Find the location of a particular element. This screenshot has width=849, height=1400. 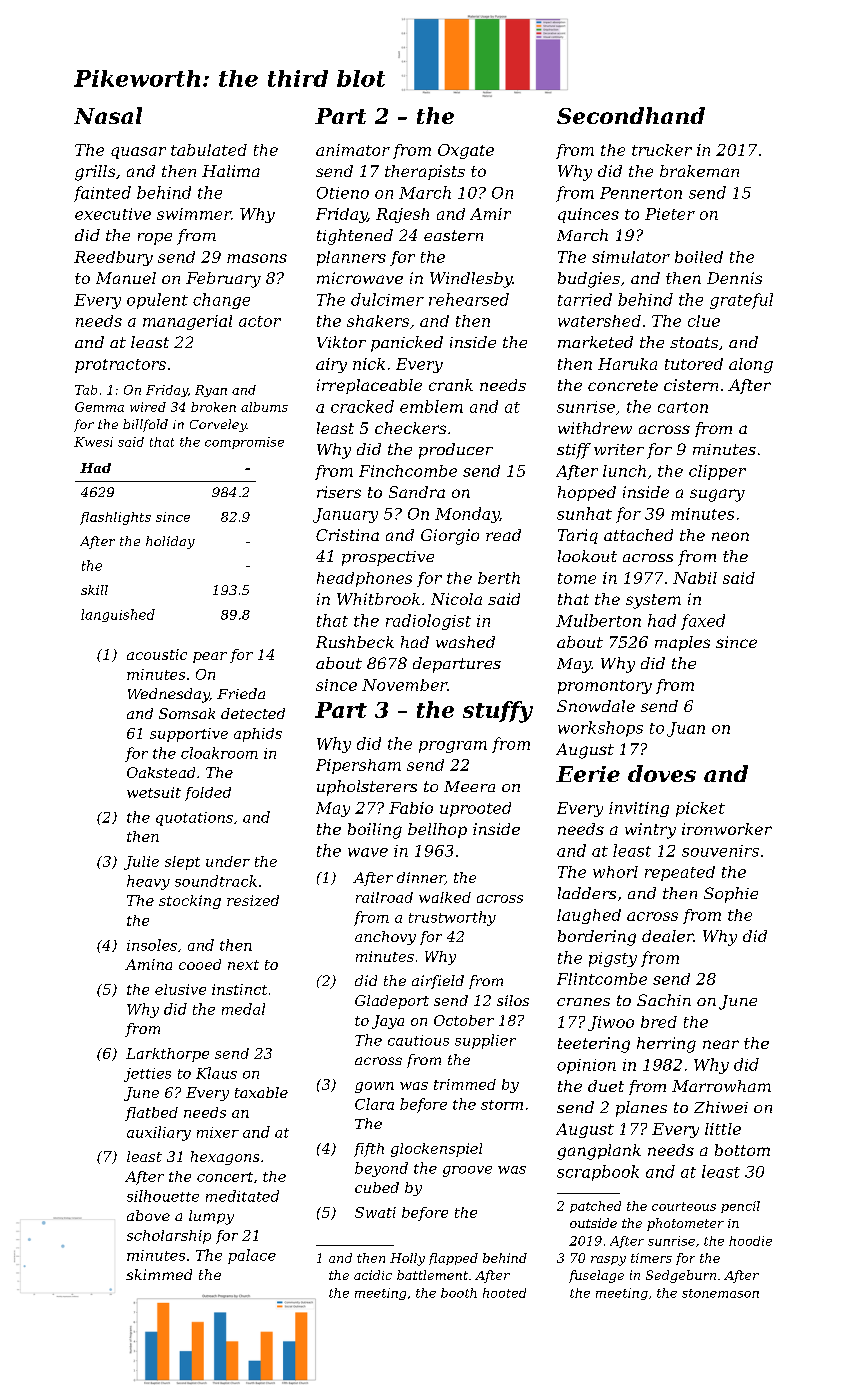

wetsuit is located at coordinates (154, 792).
